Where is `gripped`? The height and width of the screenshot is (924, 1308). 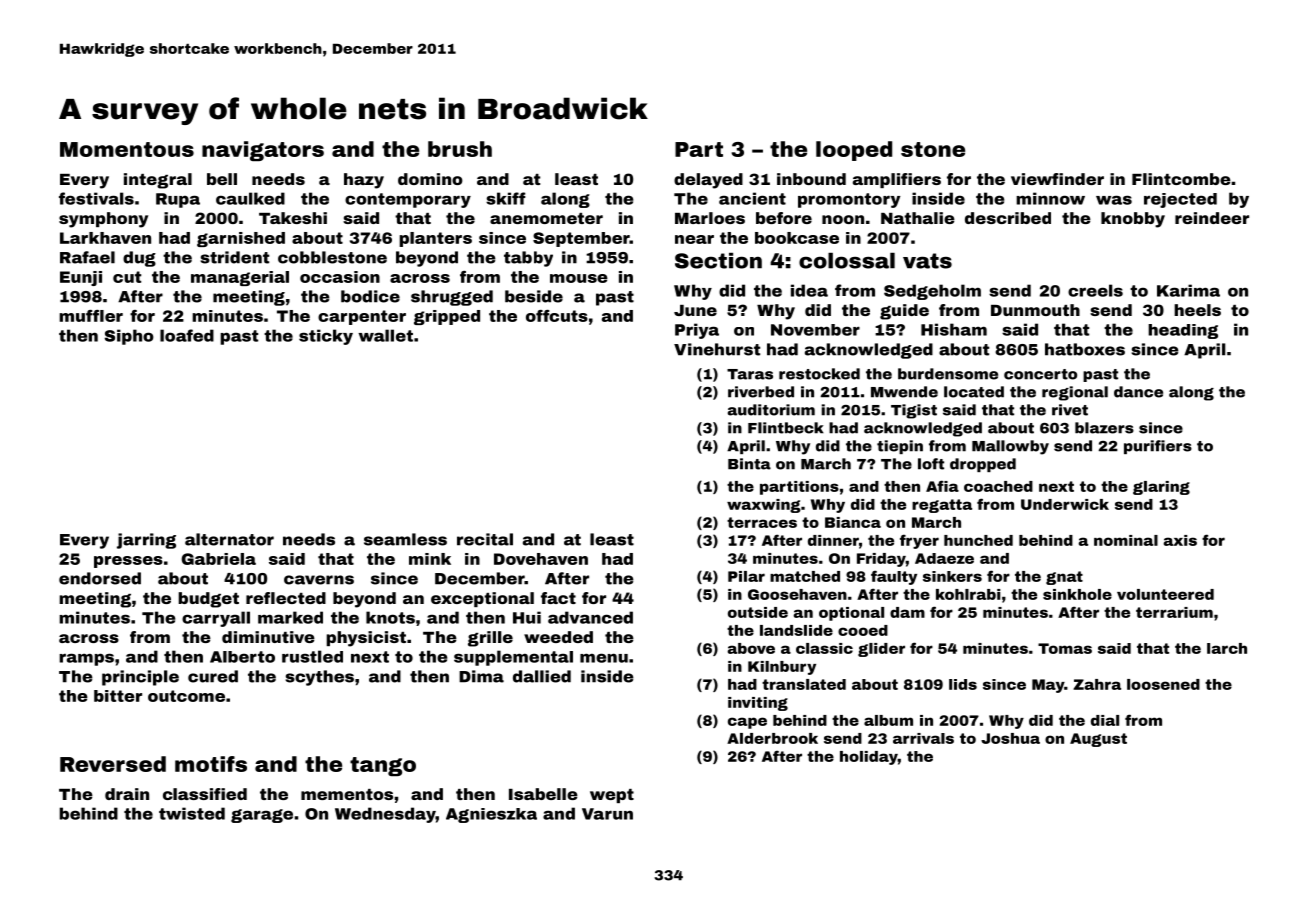 gripped is located at coordinates (447, 317).
